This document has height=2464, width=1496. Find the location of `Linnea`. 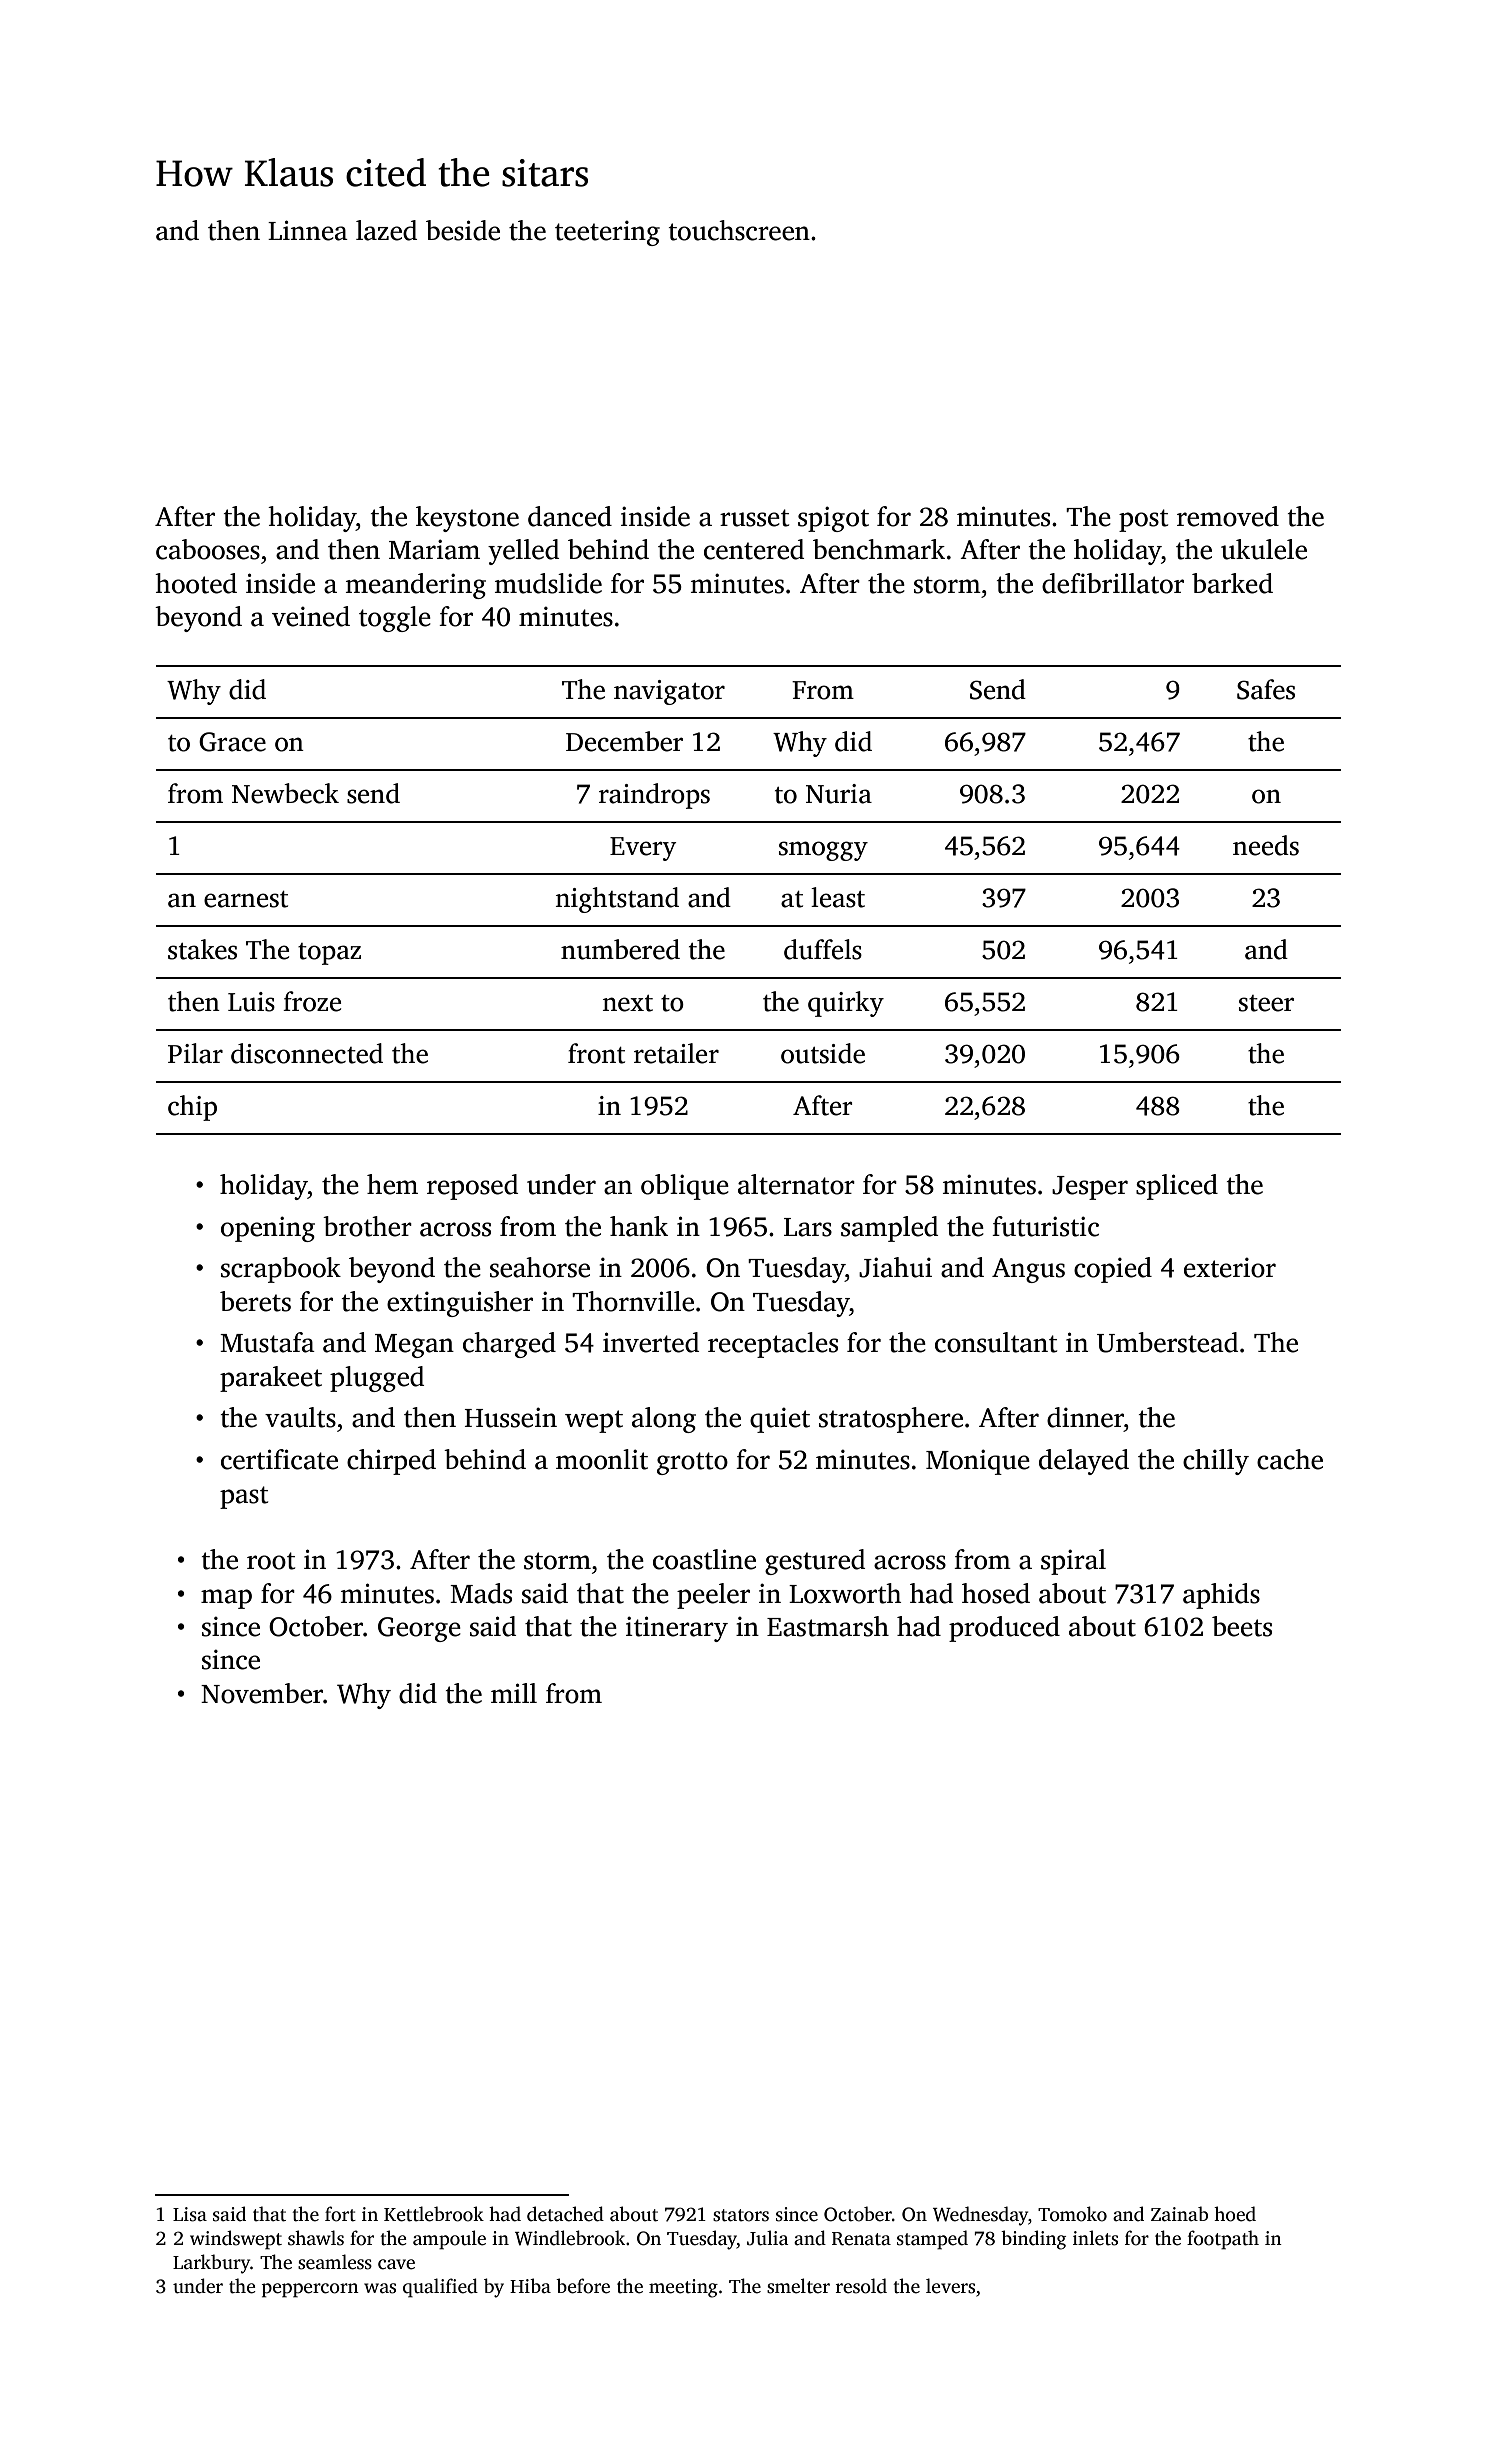

Linnea is located at coordinates (308, 230).
